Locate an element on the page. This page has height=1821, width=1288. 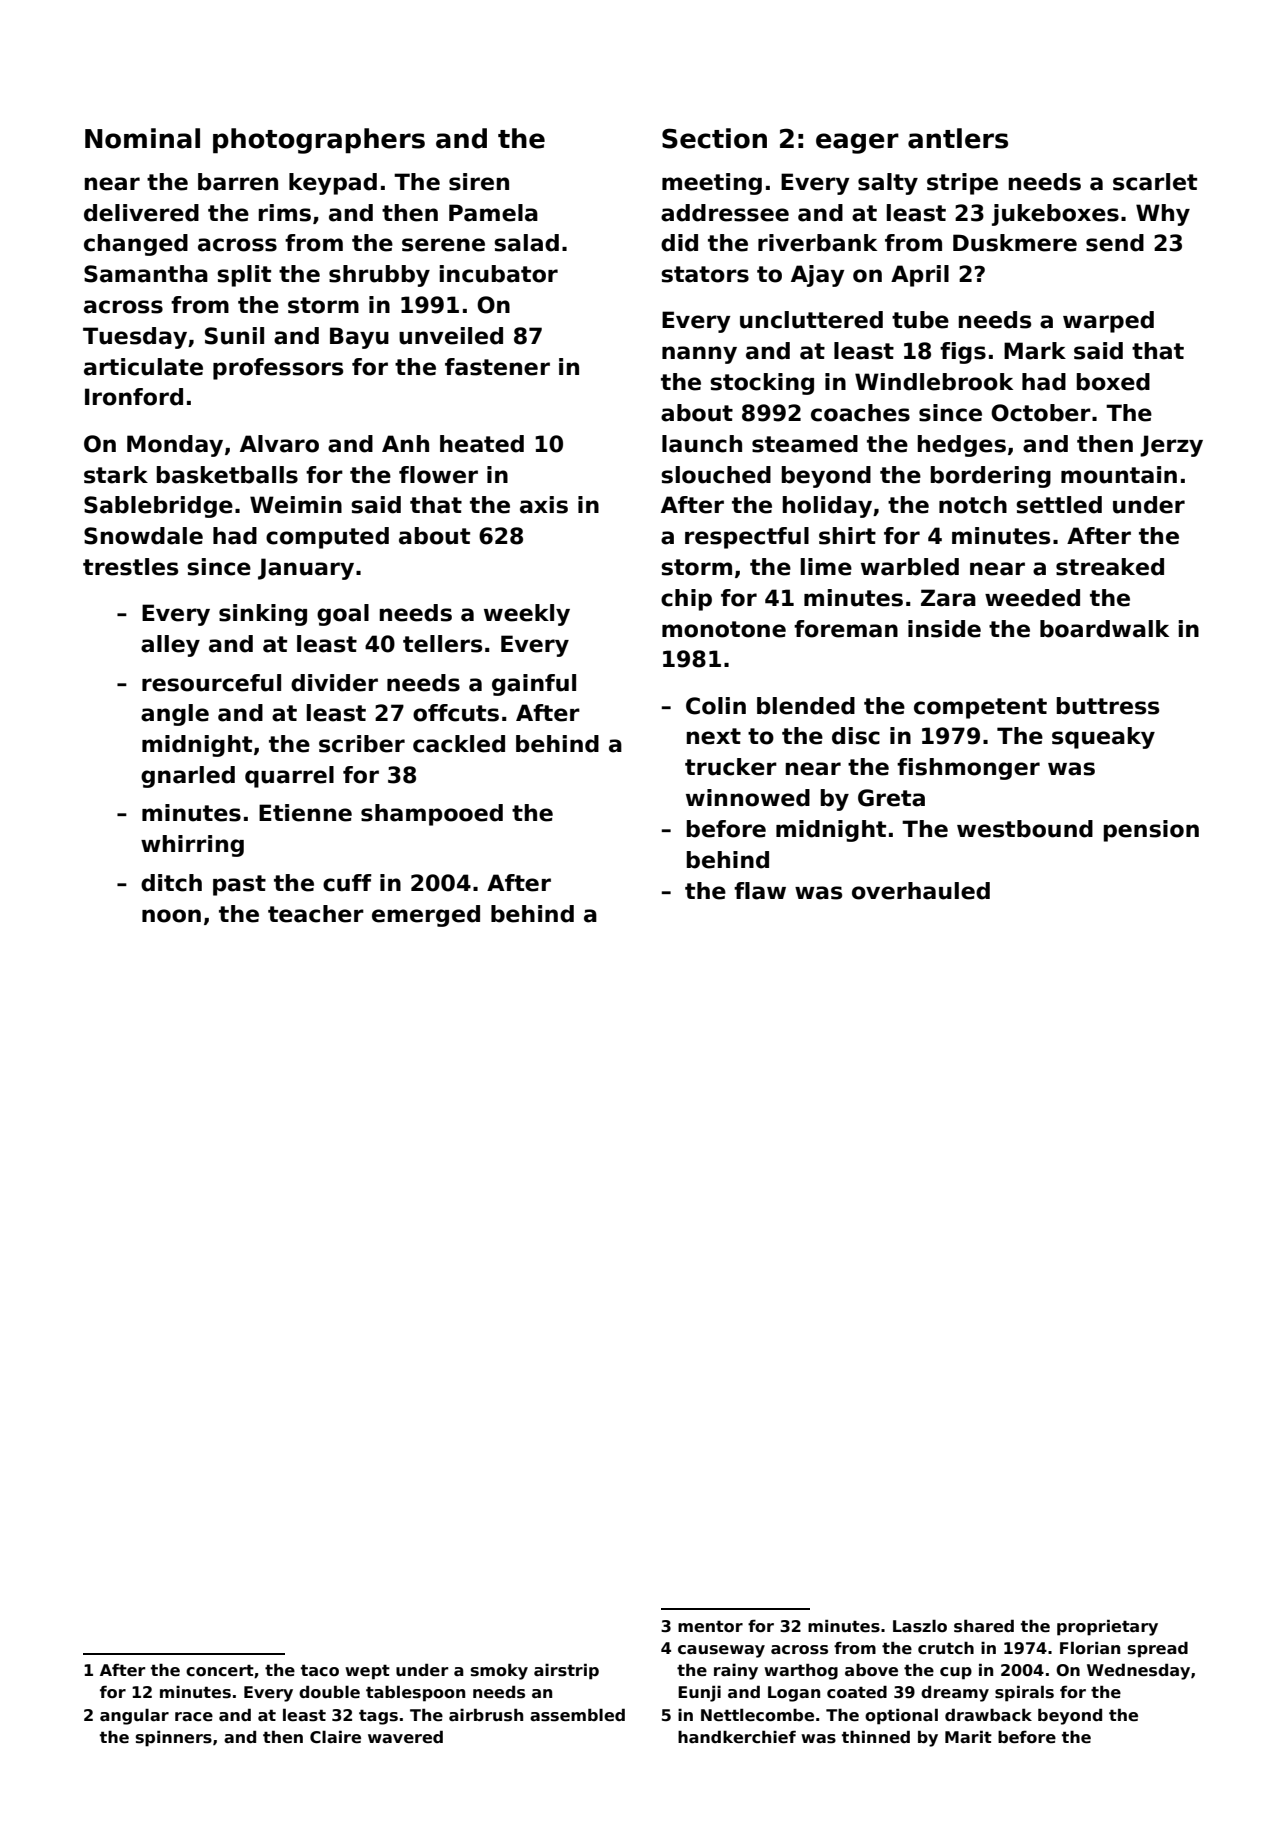
stripe is located at coordinates (962, 184).
